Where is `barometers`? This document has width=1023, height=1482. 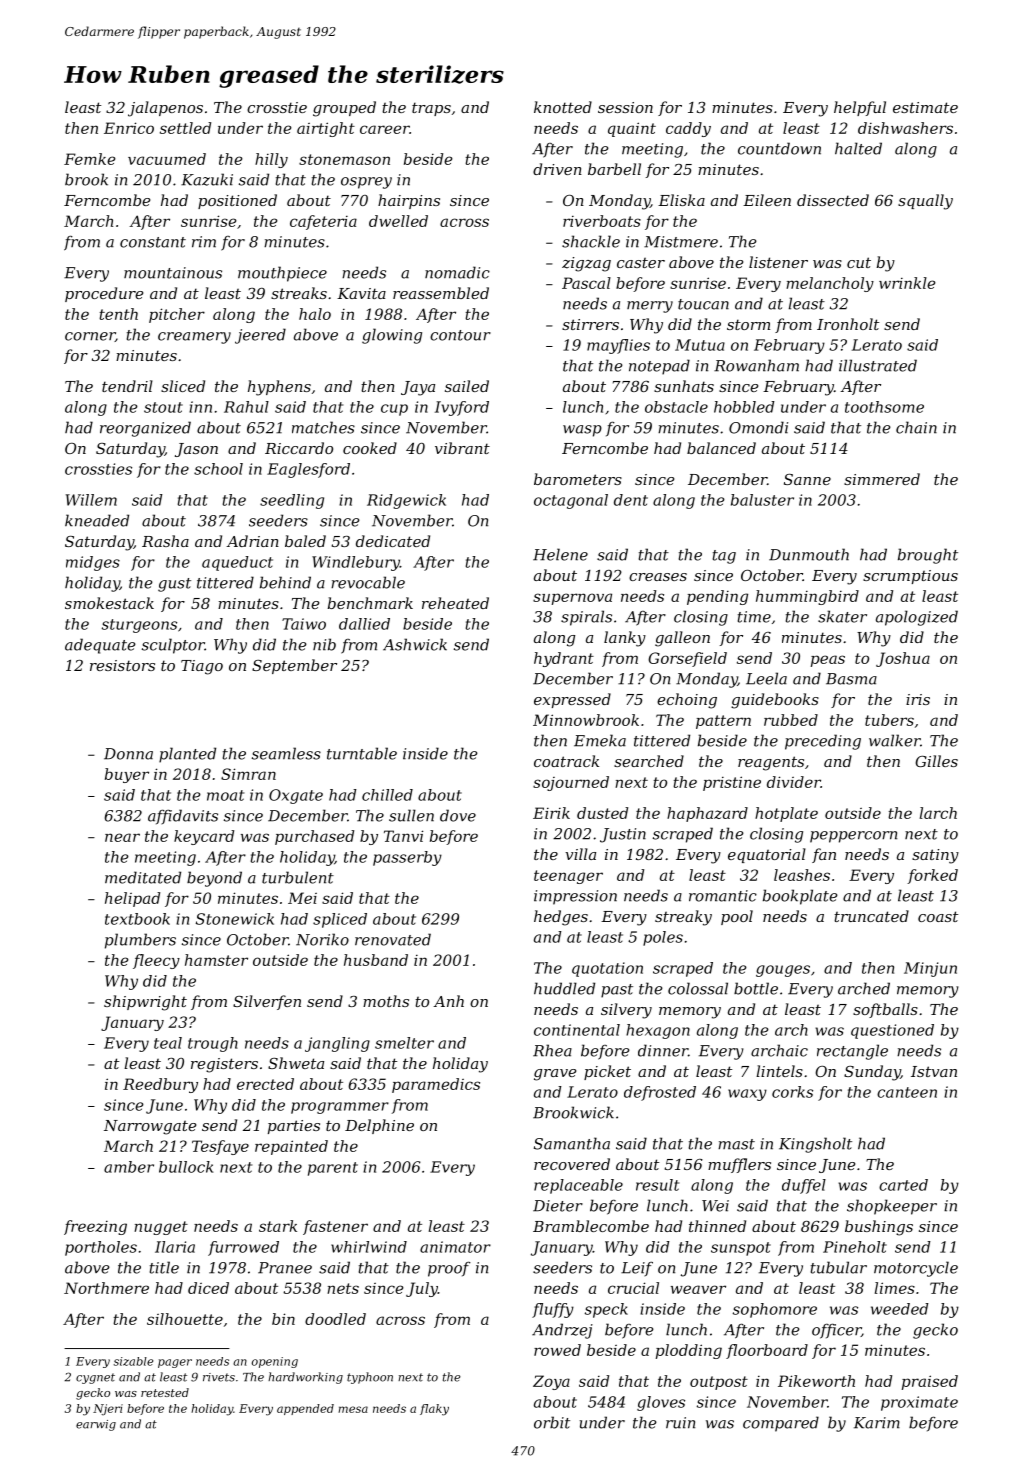 barometers is located at coordinates (578, 479).
